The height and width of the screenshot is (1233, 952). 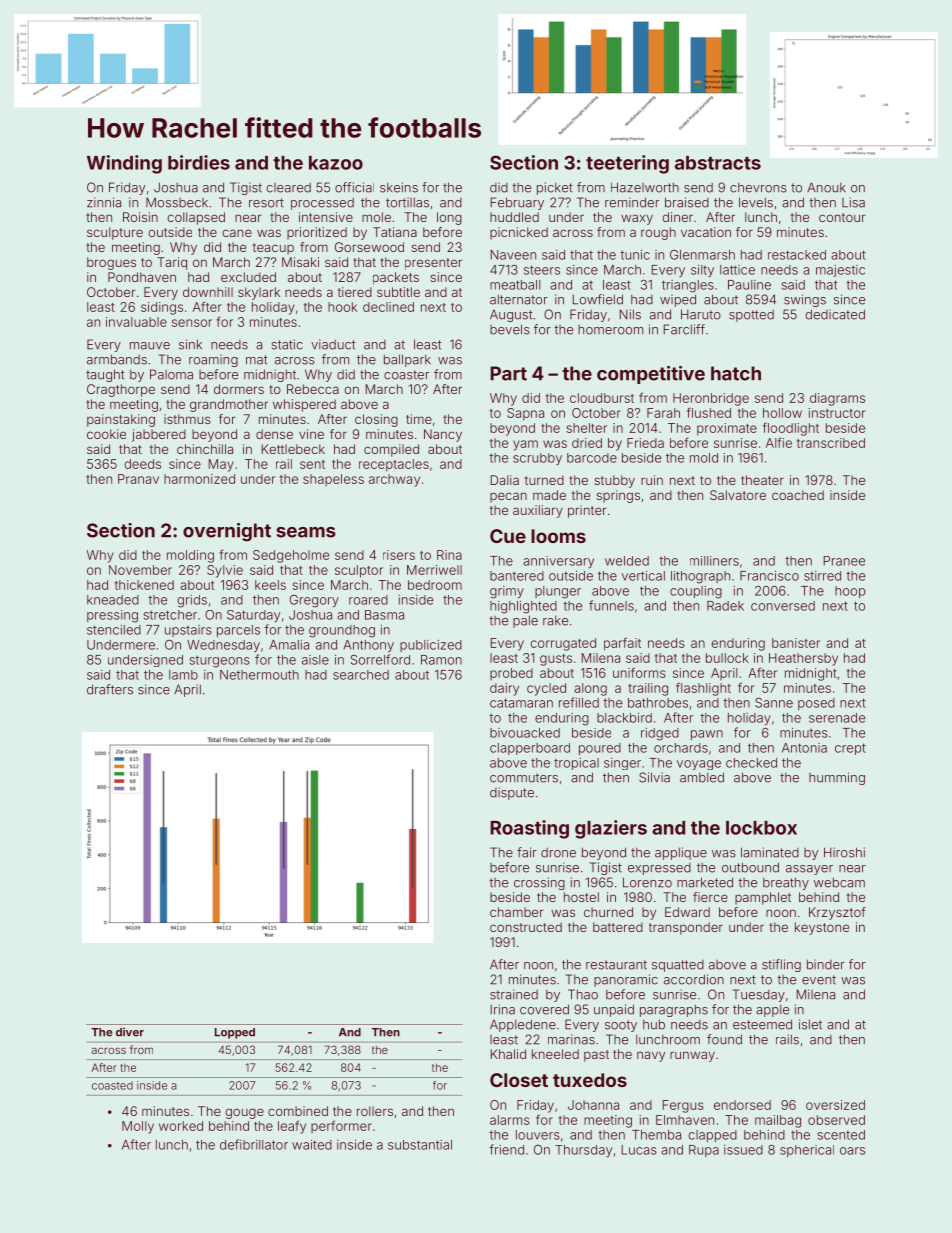 I want to click on Anouk, so click(x=826, y=187).
